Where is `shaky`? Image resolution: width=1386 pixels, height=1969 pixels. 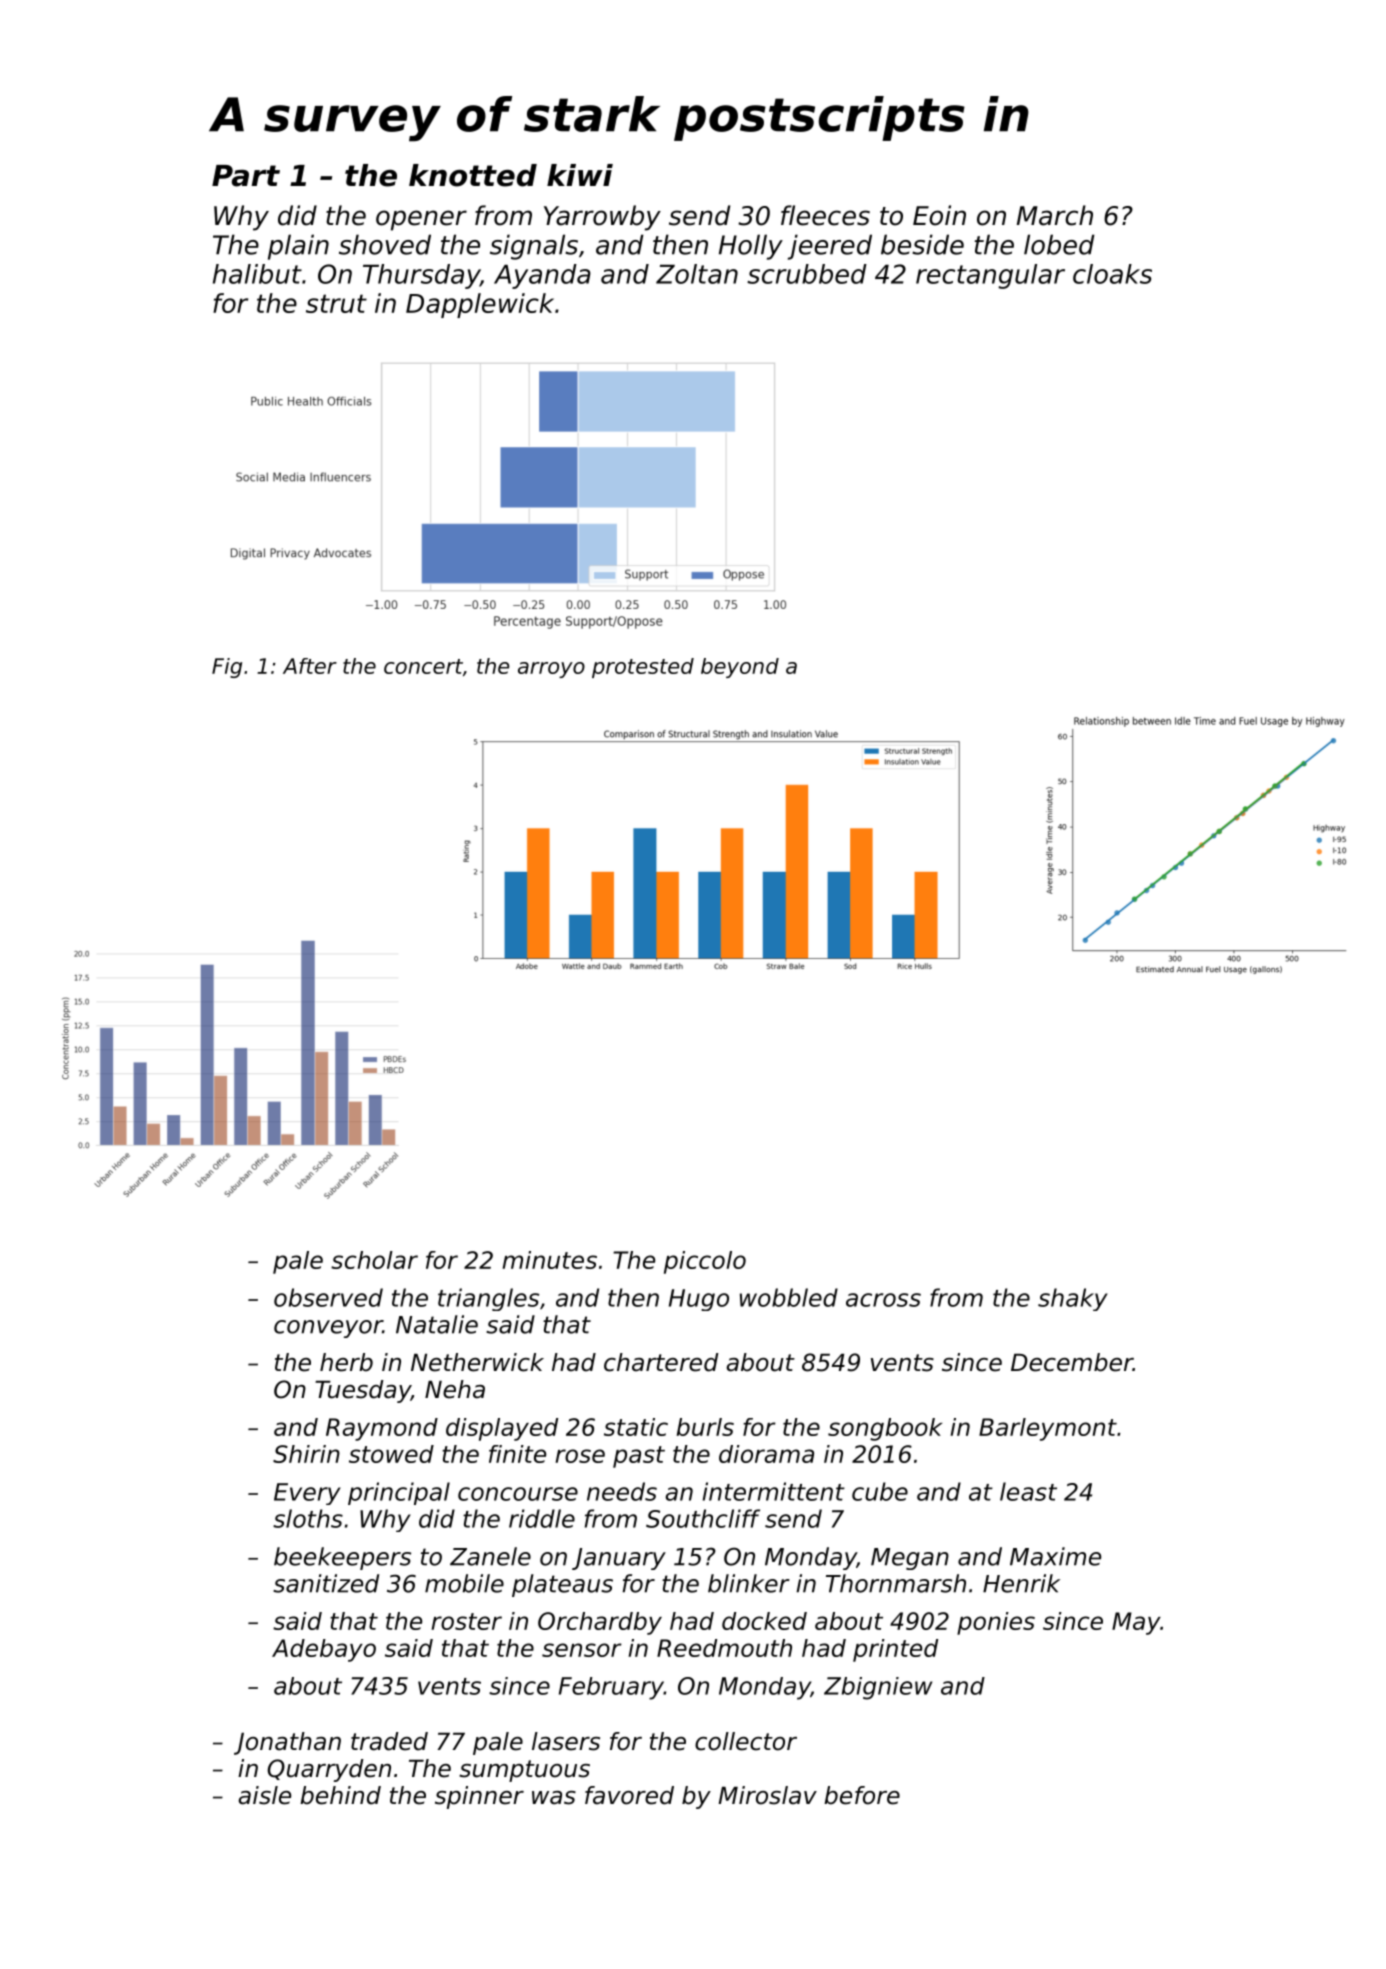
shaky is located at coordinates (1073, 1299).
